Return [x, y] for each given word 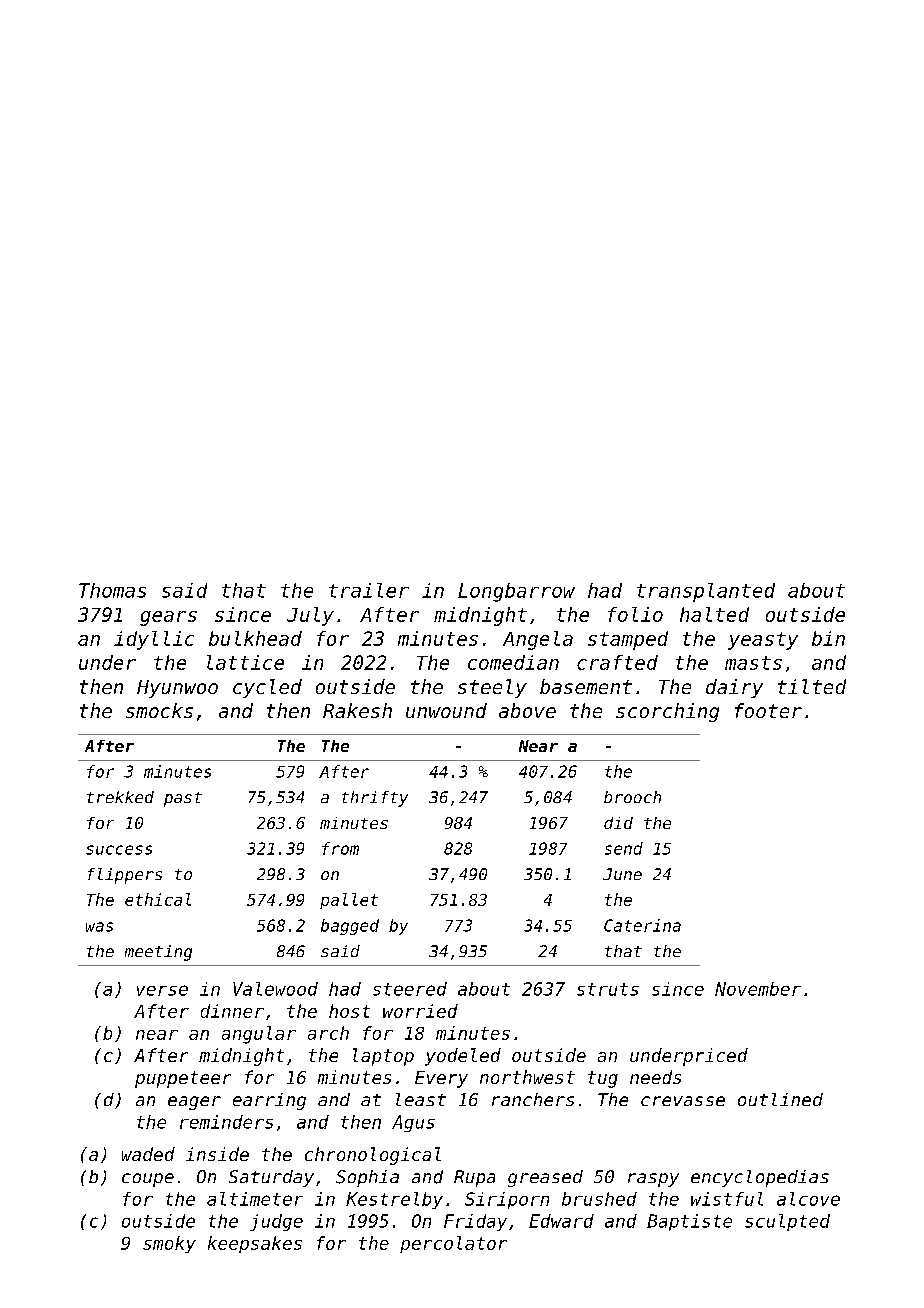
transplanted [706, 592]
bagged [350, 927]
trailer [369, 590]
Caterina [642, 925]
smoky [169, 1244]
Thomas [112, 590]
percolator [453, 1244]
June [622, 874]
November [758, 989]
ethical [158, 899]
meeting [158, 953]
